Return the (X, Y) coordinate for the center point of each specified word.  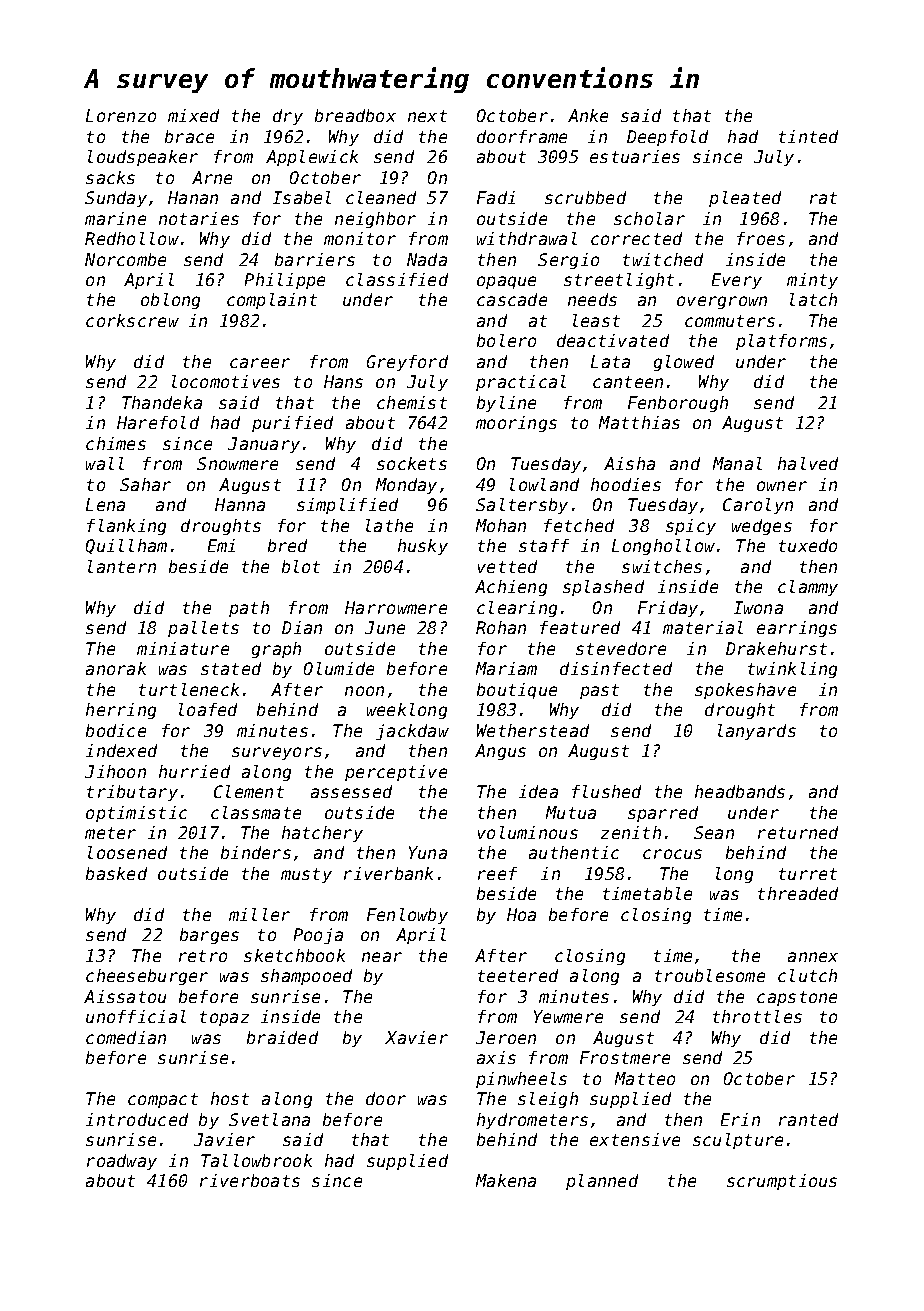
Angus (500, 752)
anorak (116, 668)
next (427, 116)
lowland (544, 484)
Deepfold (667, 138)
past (599, 691)
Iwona (758, 607)
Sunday (116, 199)
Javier (224, 1139)
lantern (122, 566)
